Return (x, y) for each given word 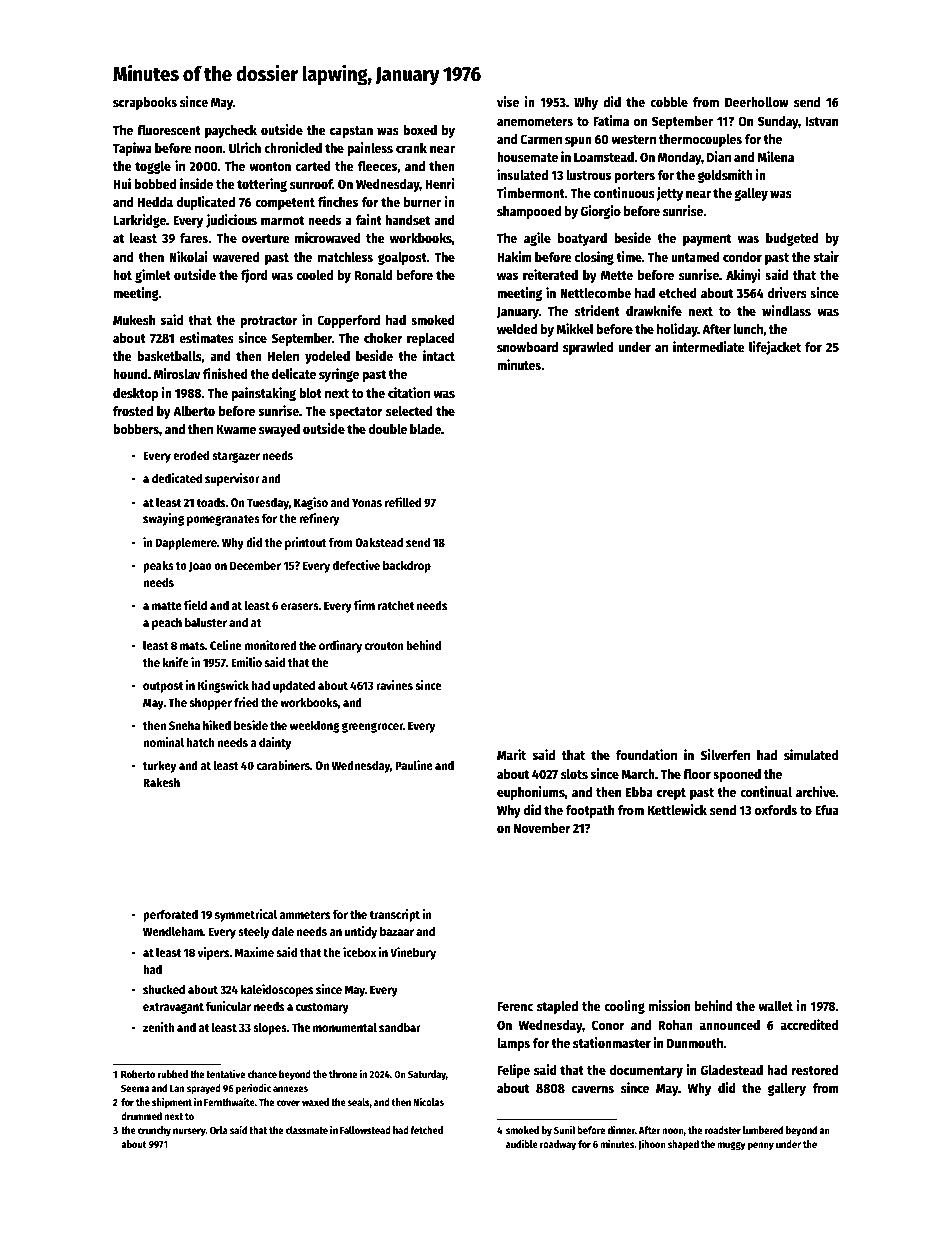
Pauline (414, 765)
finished (225, 373)
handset (408, 220)
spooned (737, 775)
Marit (511, 754)
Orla (219, 1130)
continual (766, 791)
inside (196, 183)
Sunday (778, 122)
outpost (163, 687)
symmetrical (246, 915)
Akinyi (743, 276)
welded (517, 329)
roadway (558, 1145)
